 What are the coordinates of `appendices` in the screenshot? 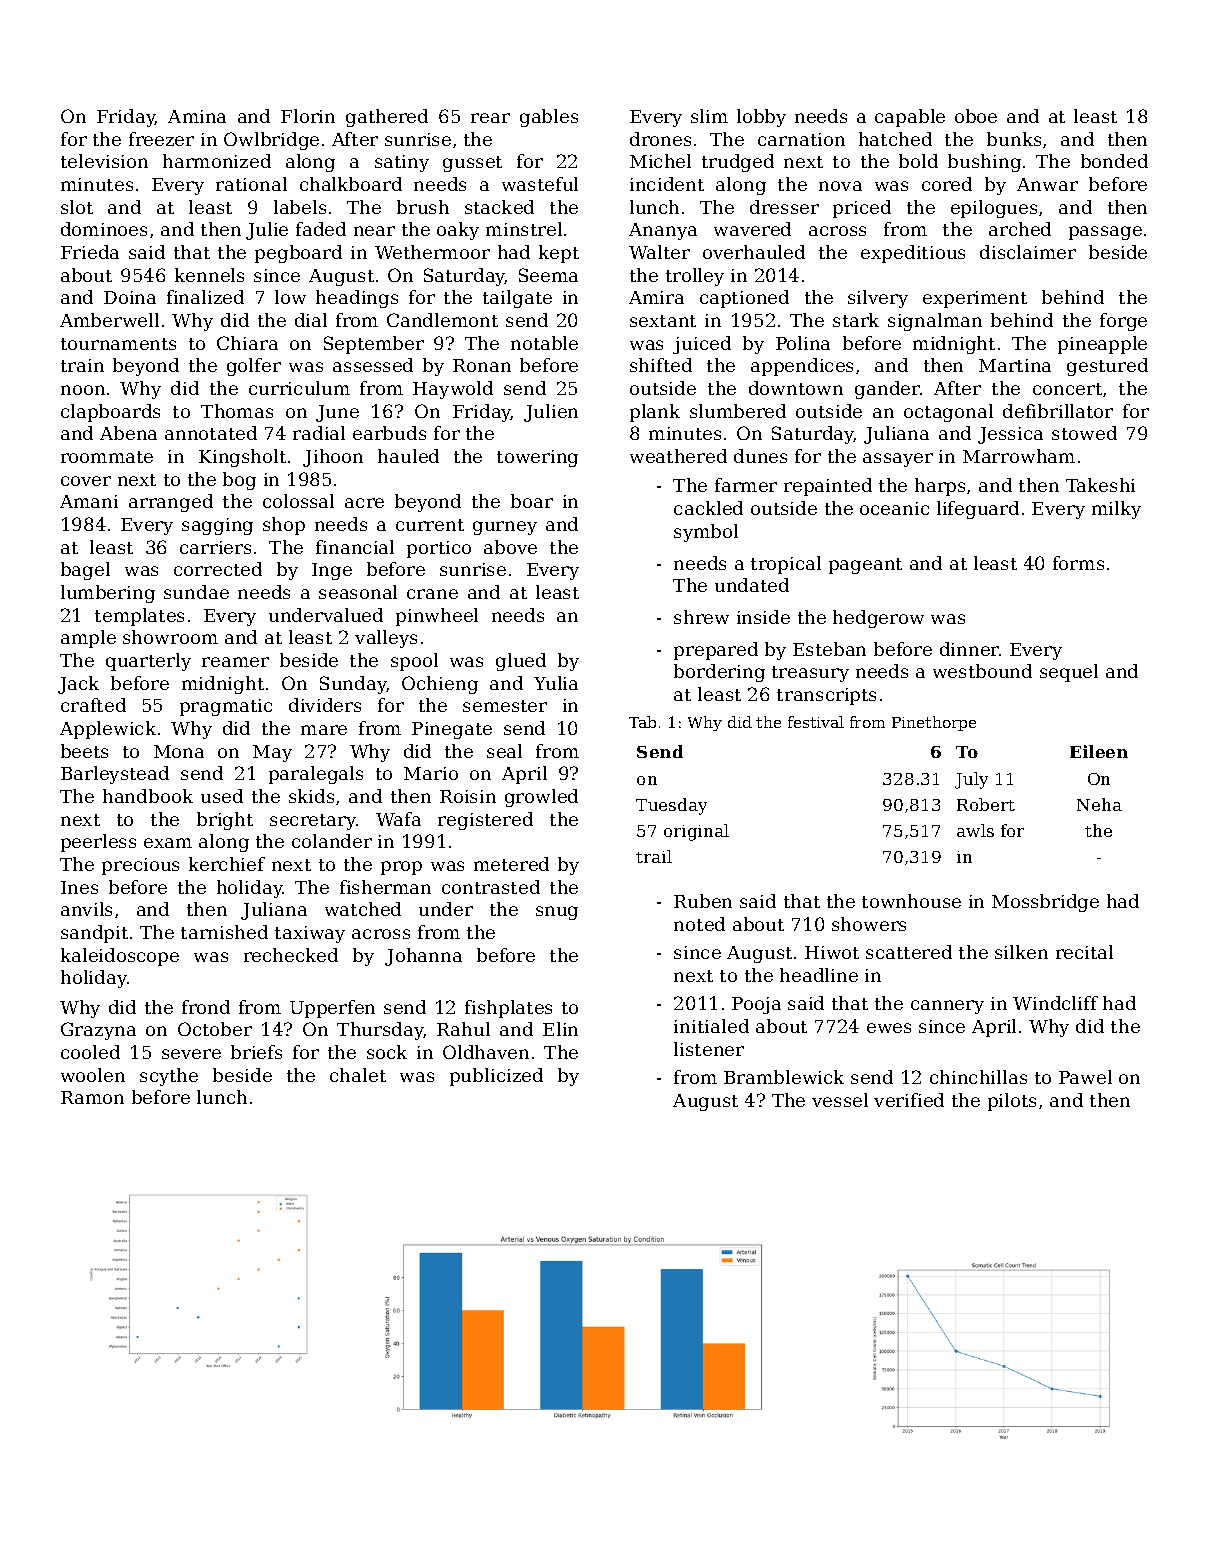 It's located at (802, 367).
